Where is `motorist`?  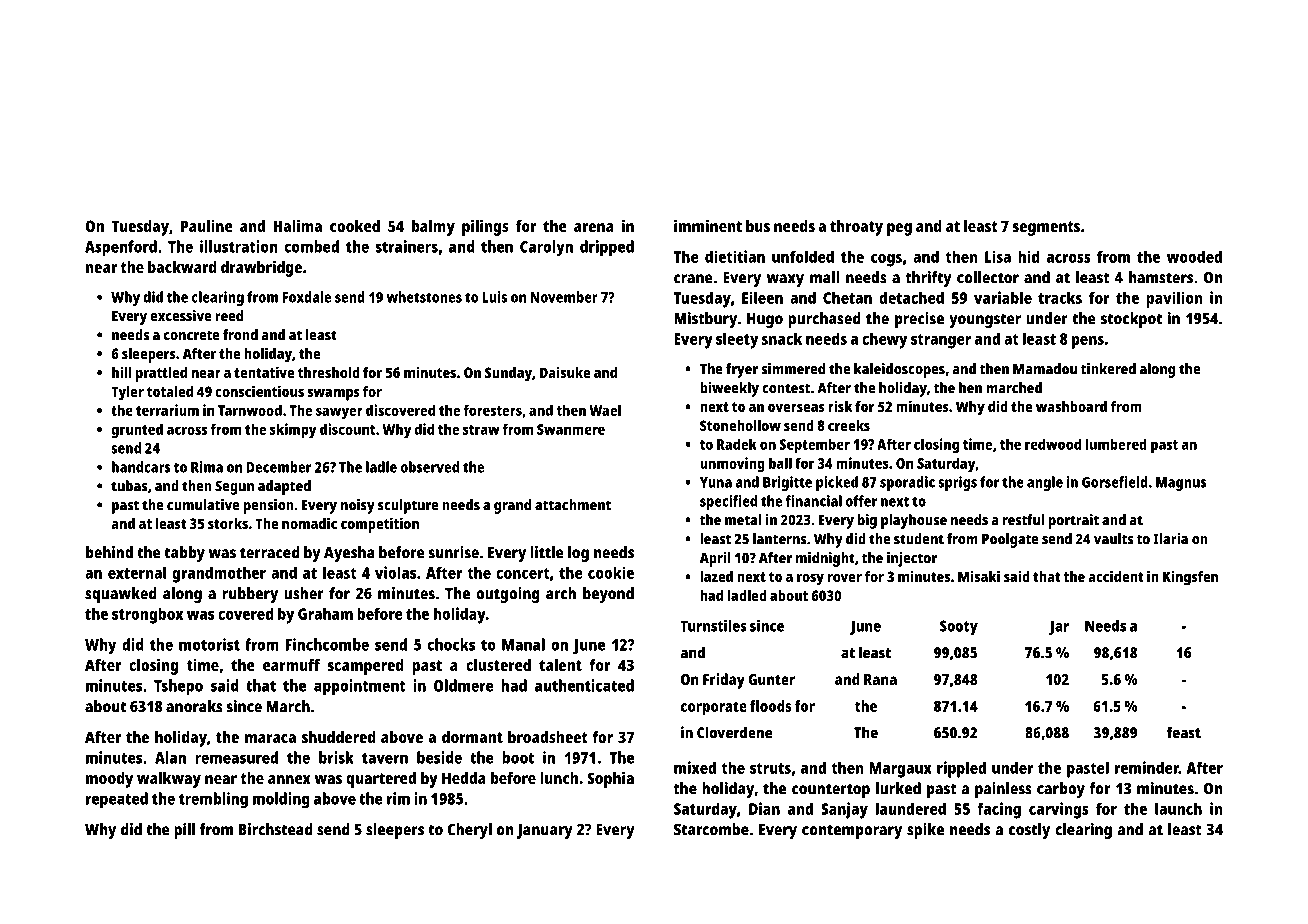 motorist is located at coordinates (209, 644).
